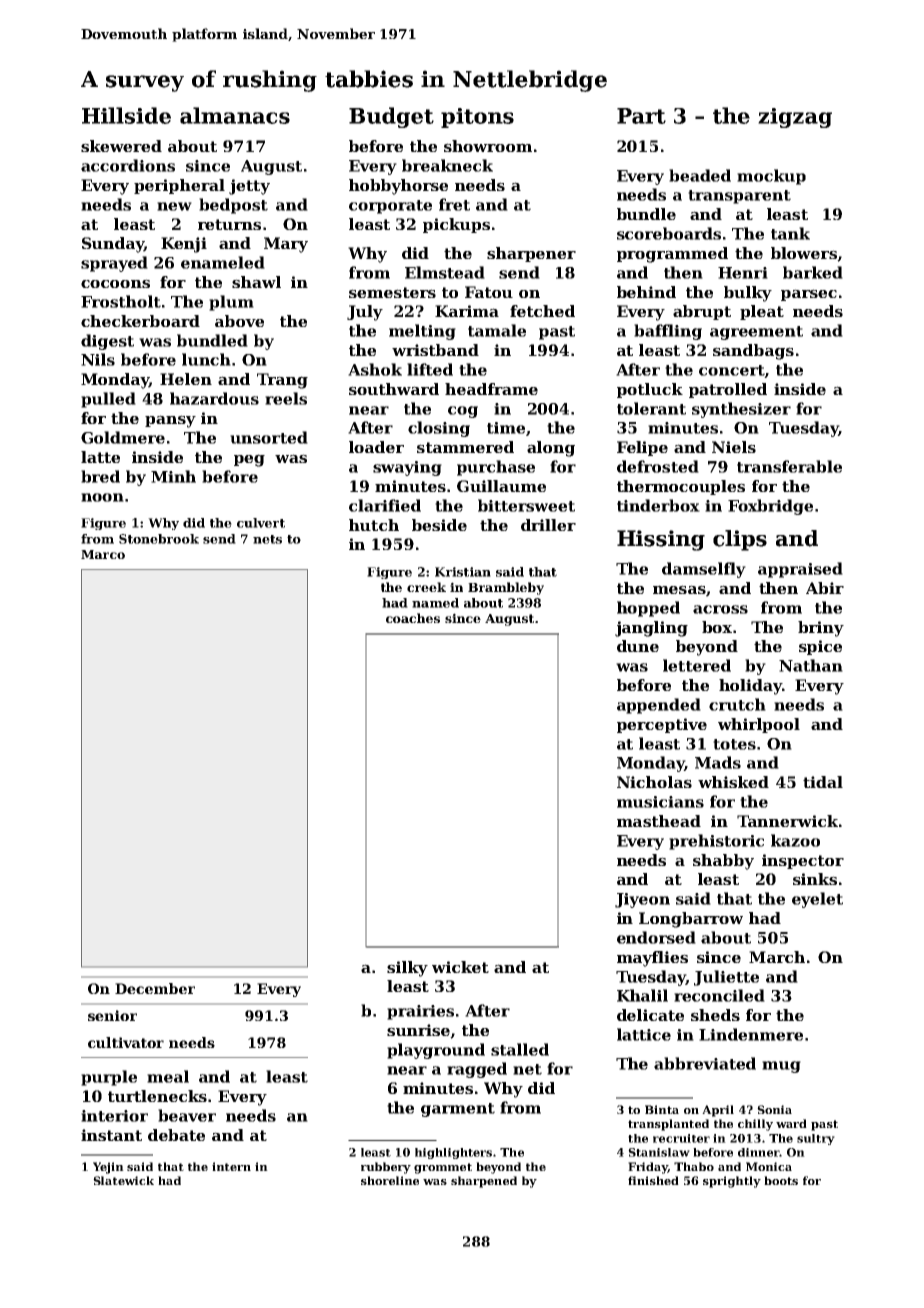 The image size is (924, 1308). Describe the element at coordinates (231, 1166) in the screenshot. I see `intern` at that location.
